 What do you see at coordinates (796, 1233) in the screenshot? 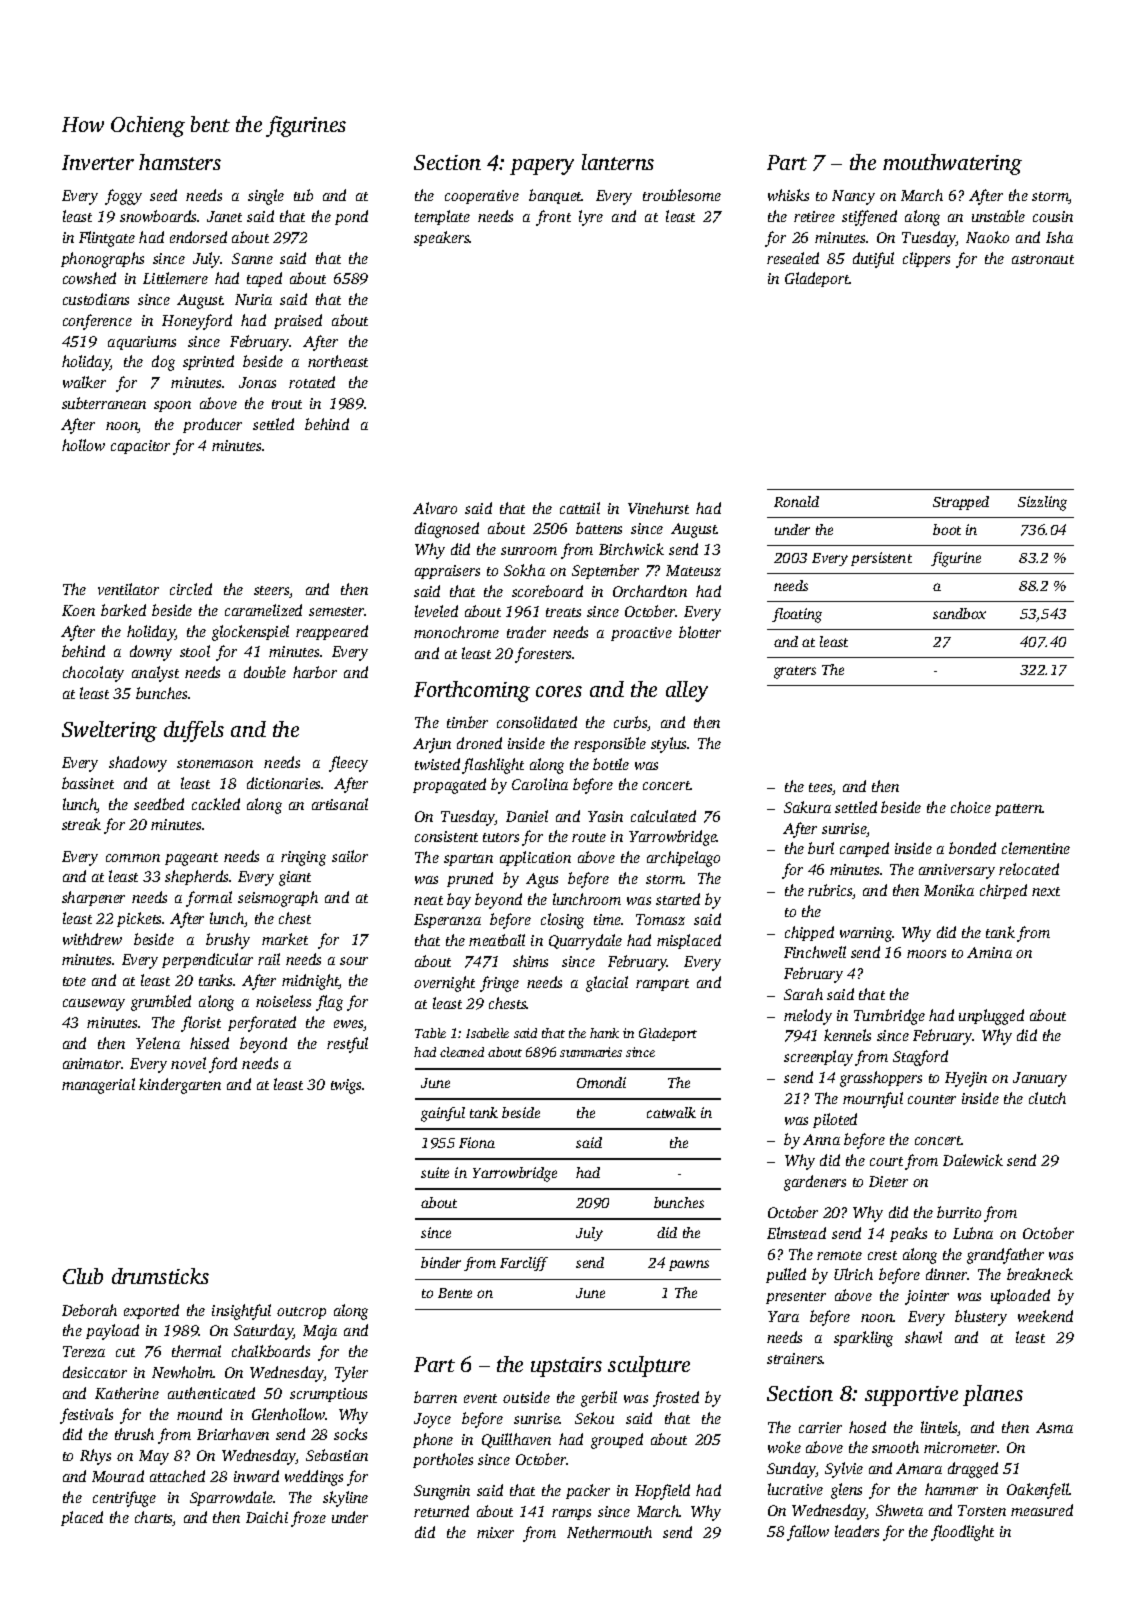
I see `Elmstead` at bounding box center [796, 1233].
